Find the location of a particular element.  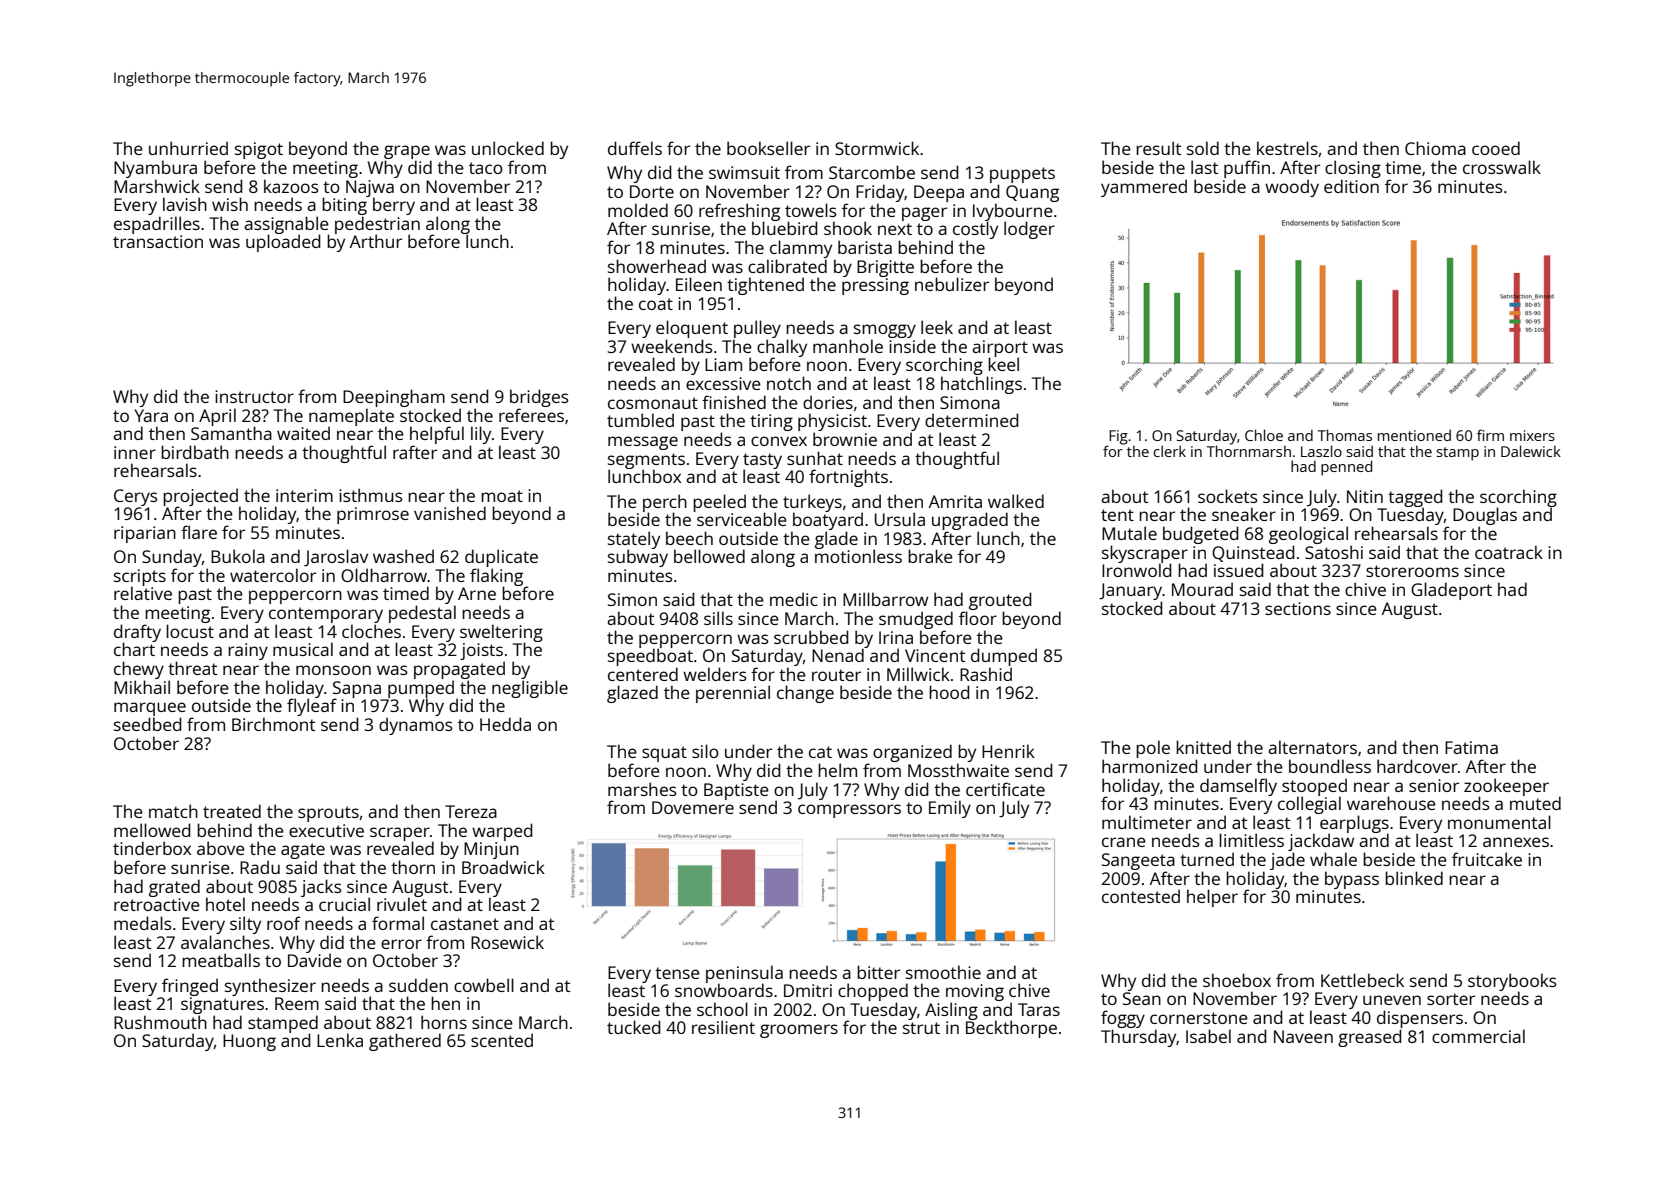

Chioma is located at coordinates (1435, 148).
